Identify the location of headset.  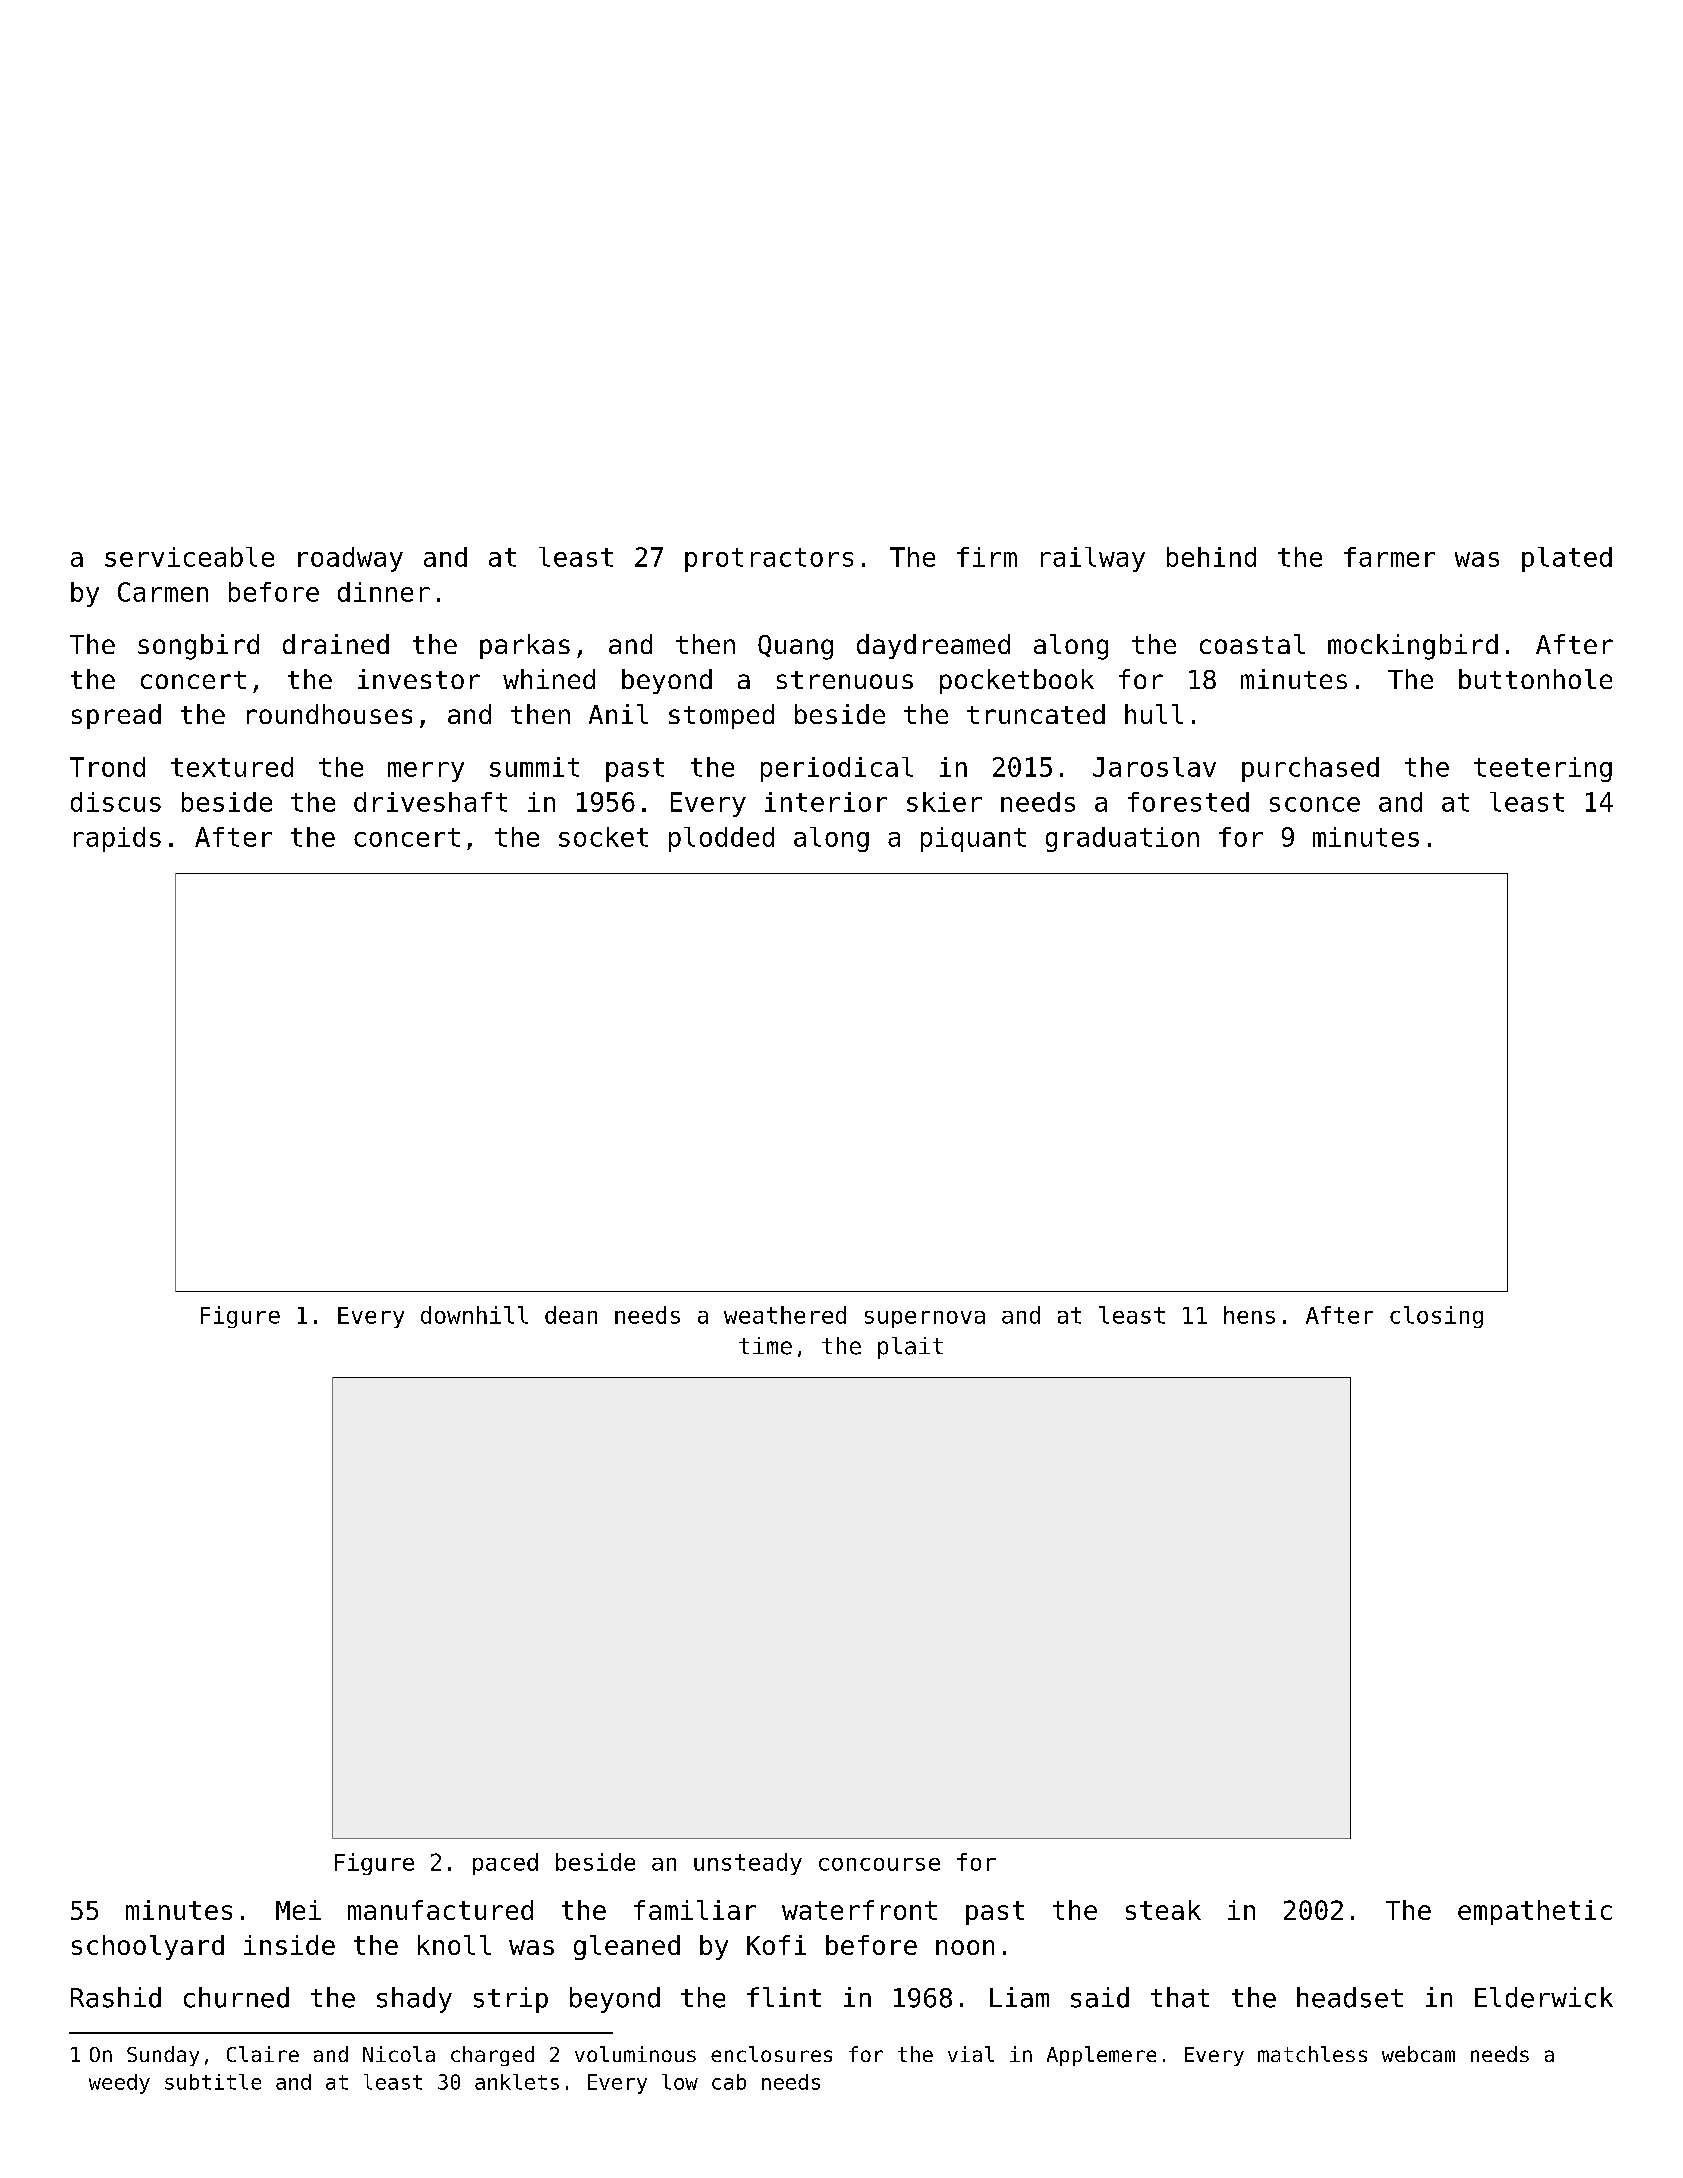
(1350, 1997).
